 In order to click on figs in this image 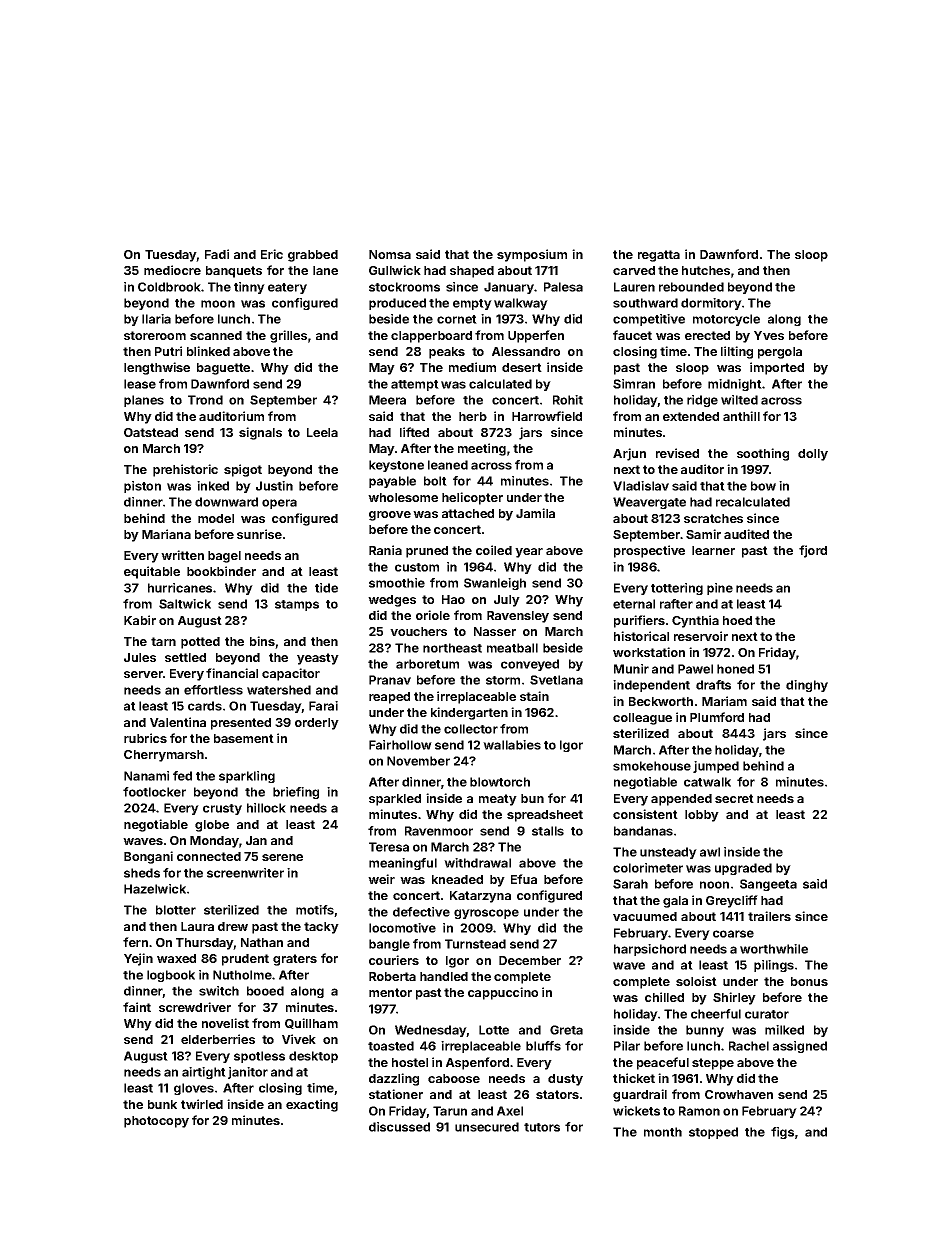, I will do `click(782, 1133)`.
